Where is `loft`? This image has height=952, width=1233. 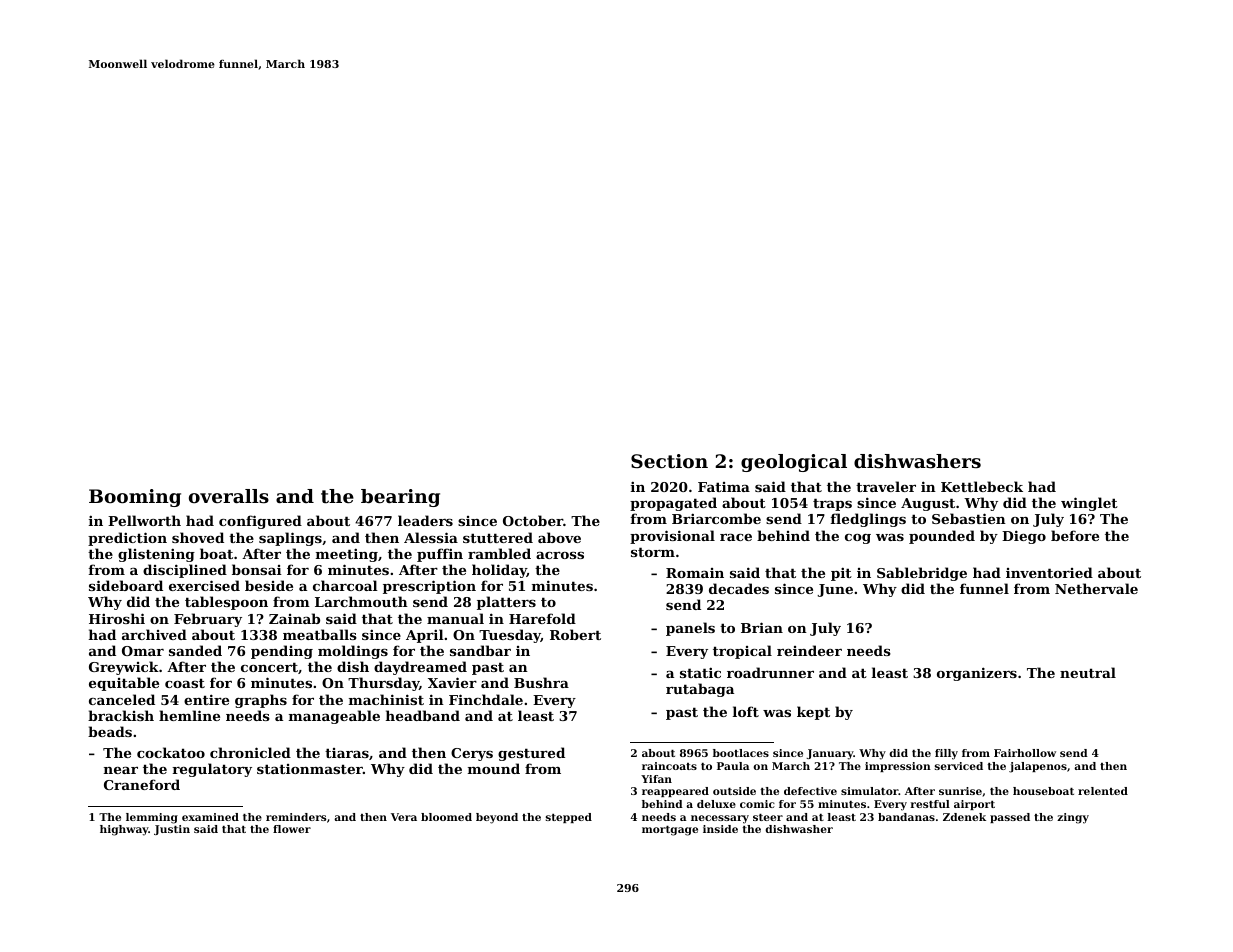
loft is located at coordinates (746, 711).
